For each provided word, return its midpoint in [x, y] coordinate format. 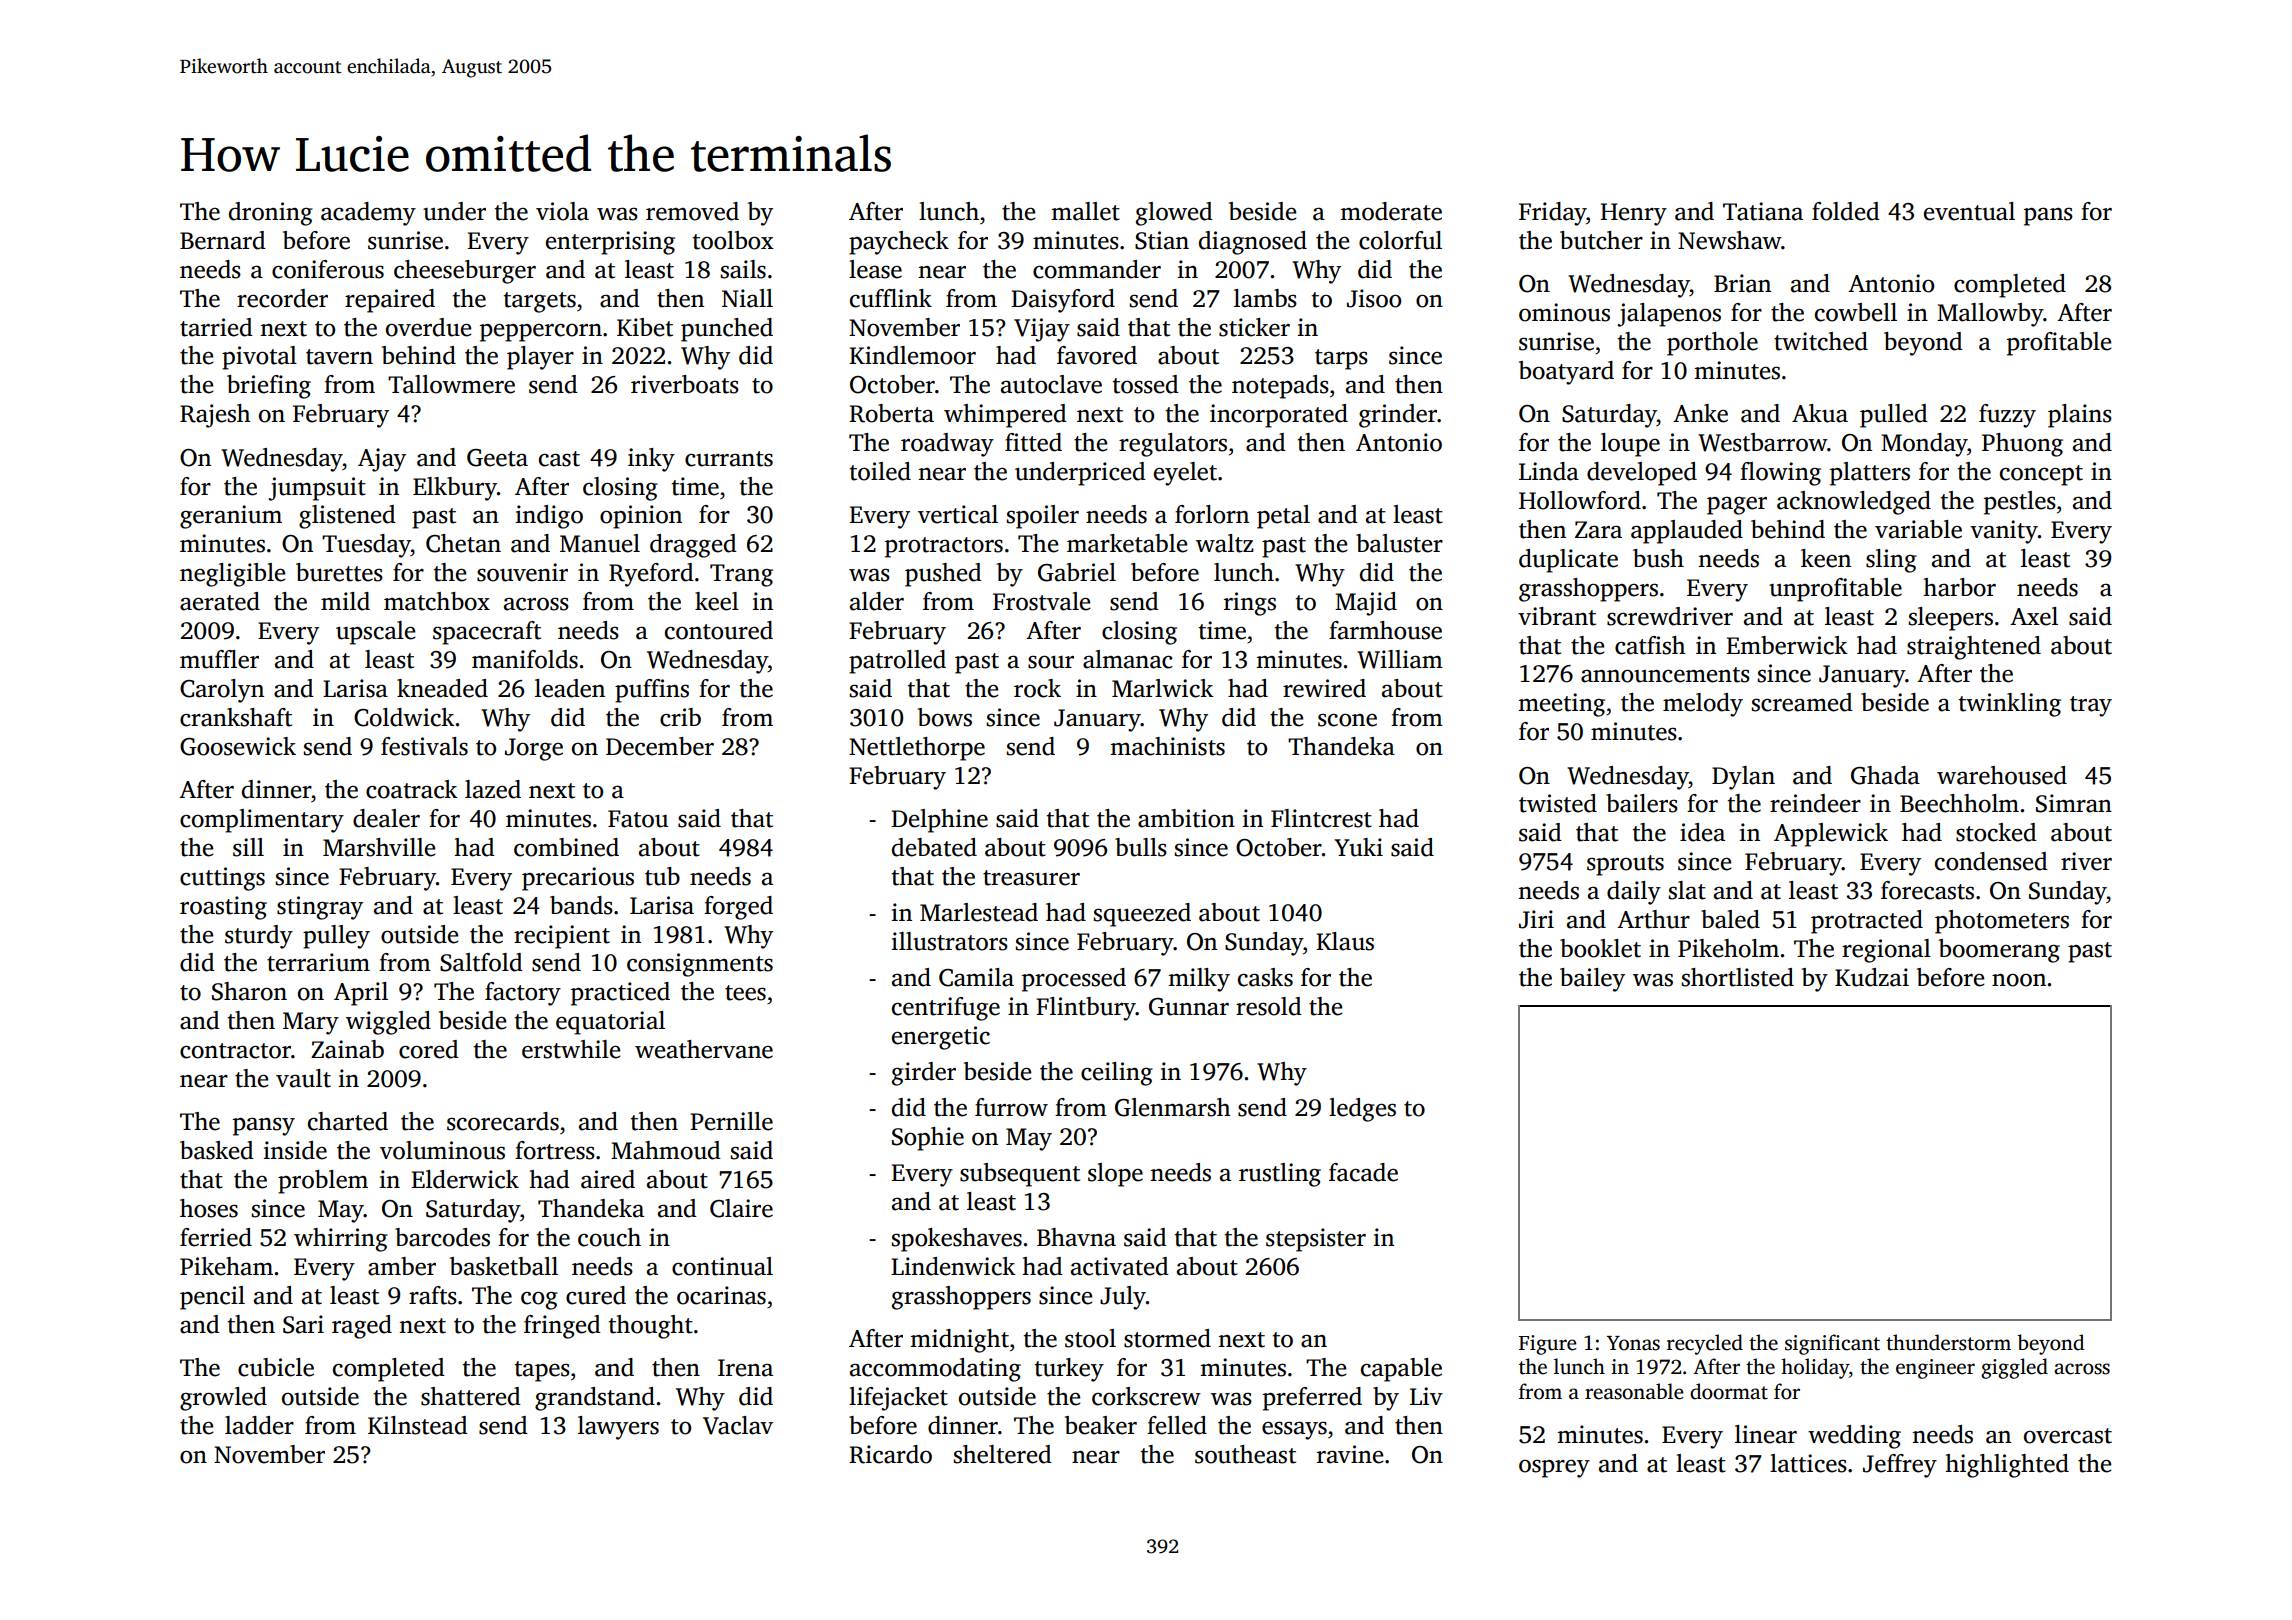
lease [875, 269]
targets [540, 302]
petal [1283, 517]
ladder [259, 1425]
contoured [719, 630]
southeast [1245, 1454]
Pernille [731, 1121]
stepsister [1316, 1240]
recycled [1705, 1344]
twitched [1821, 341]
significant [1832, 1344]
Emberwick [1787, 645]
